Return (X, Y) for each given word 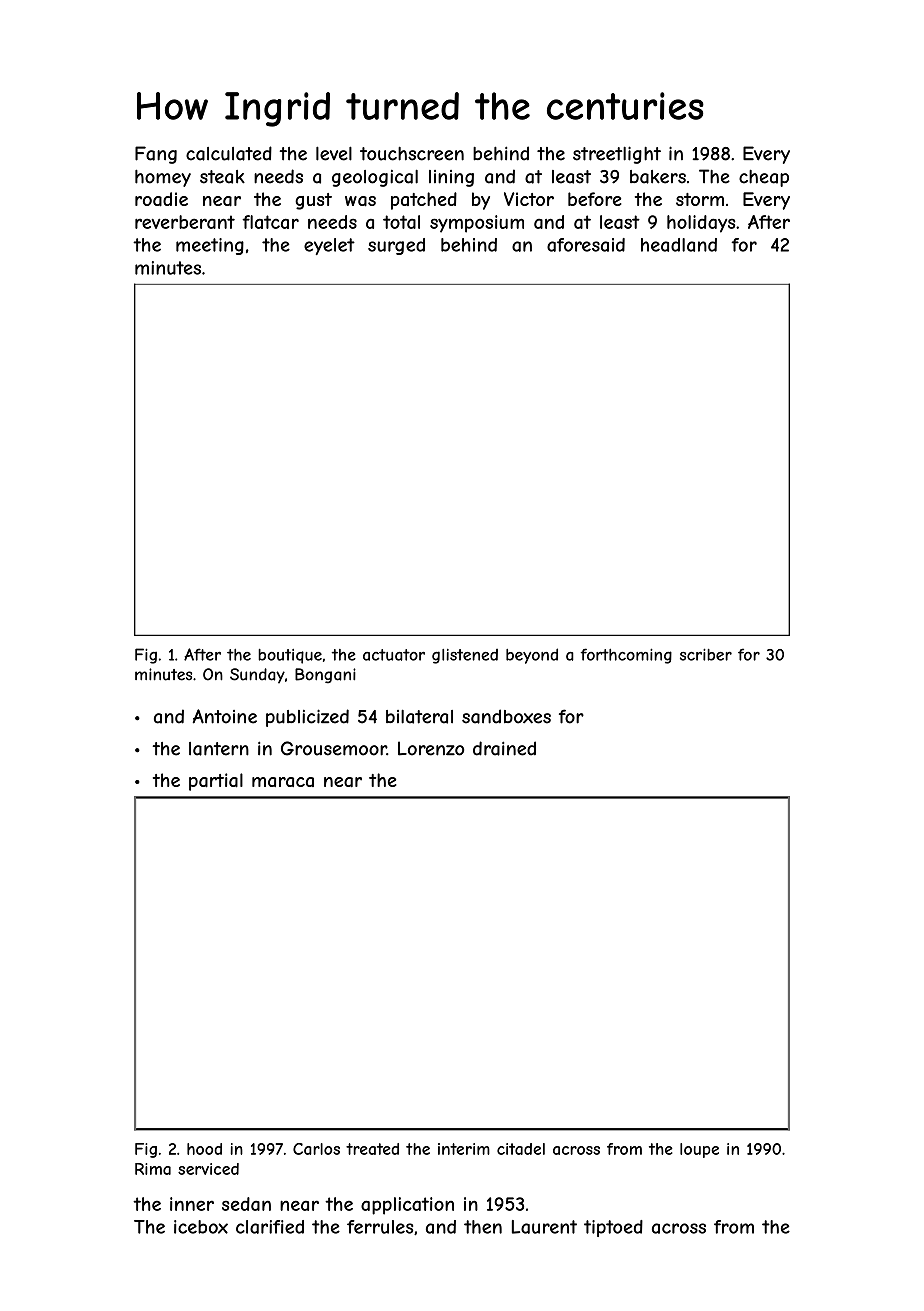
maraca (283, 782)
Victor (529, 199)
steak (222, 177)
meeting (210, 246)
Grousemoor (334, 748)
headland (679, 245)
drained (504, 748)
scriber (706, 654)
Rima (153, 1169)
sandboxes (506, 716)
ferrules (380, 1227)
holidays (701, 224)
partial (216, 782)
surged (396, 246)
